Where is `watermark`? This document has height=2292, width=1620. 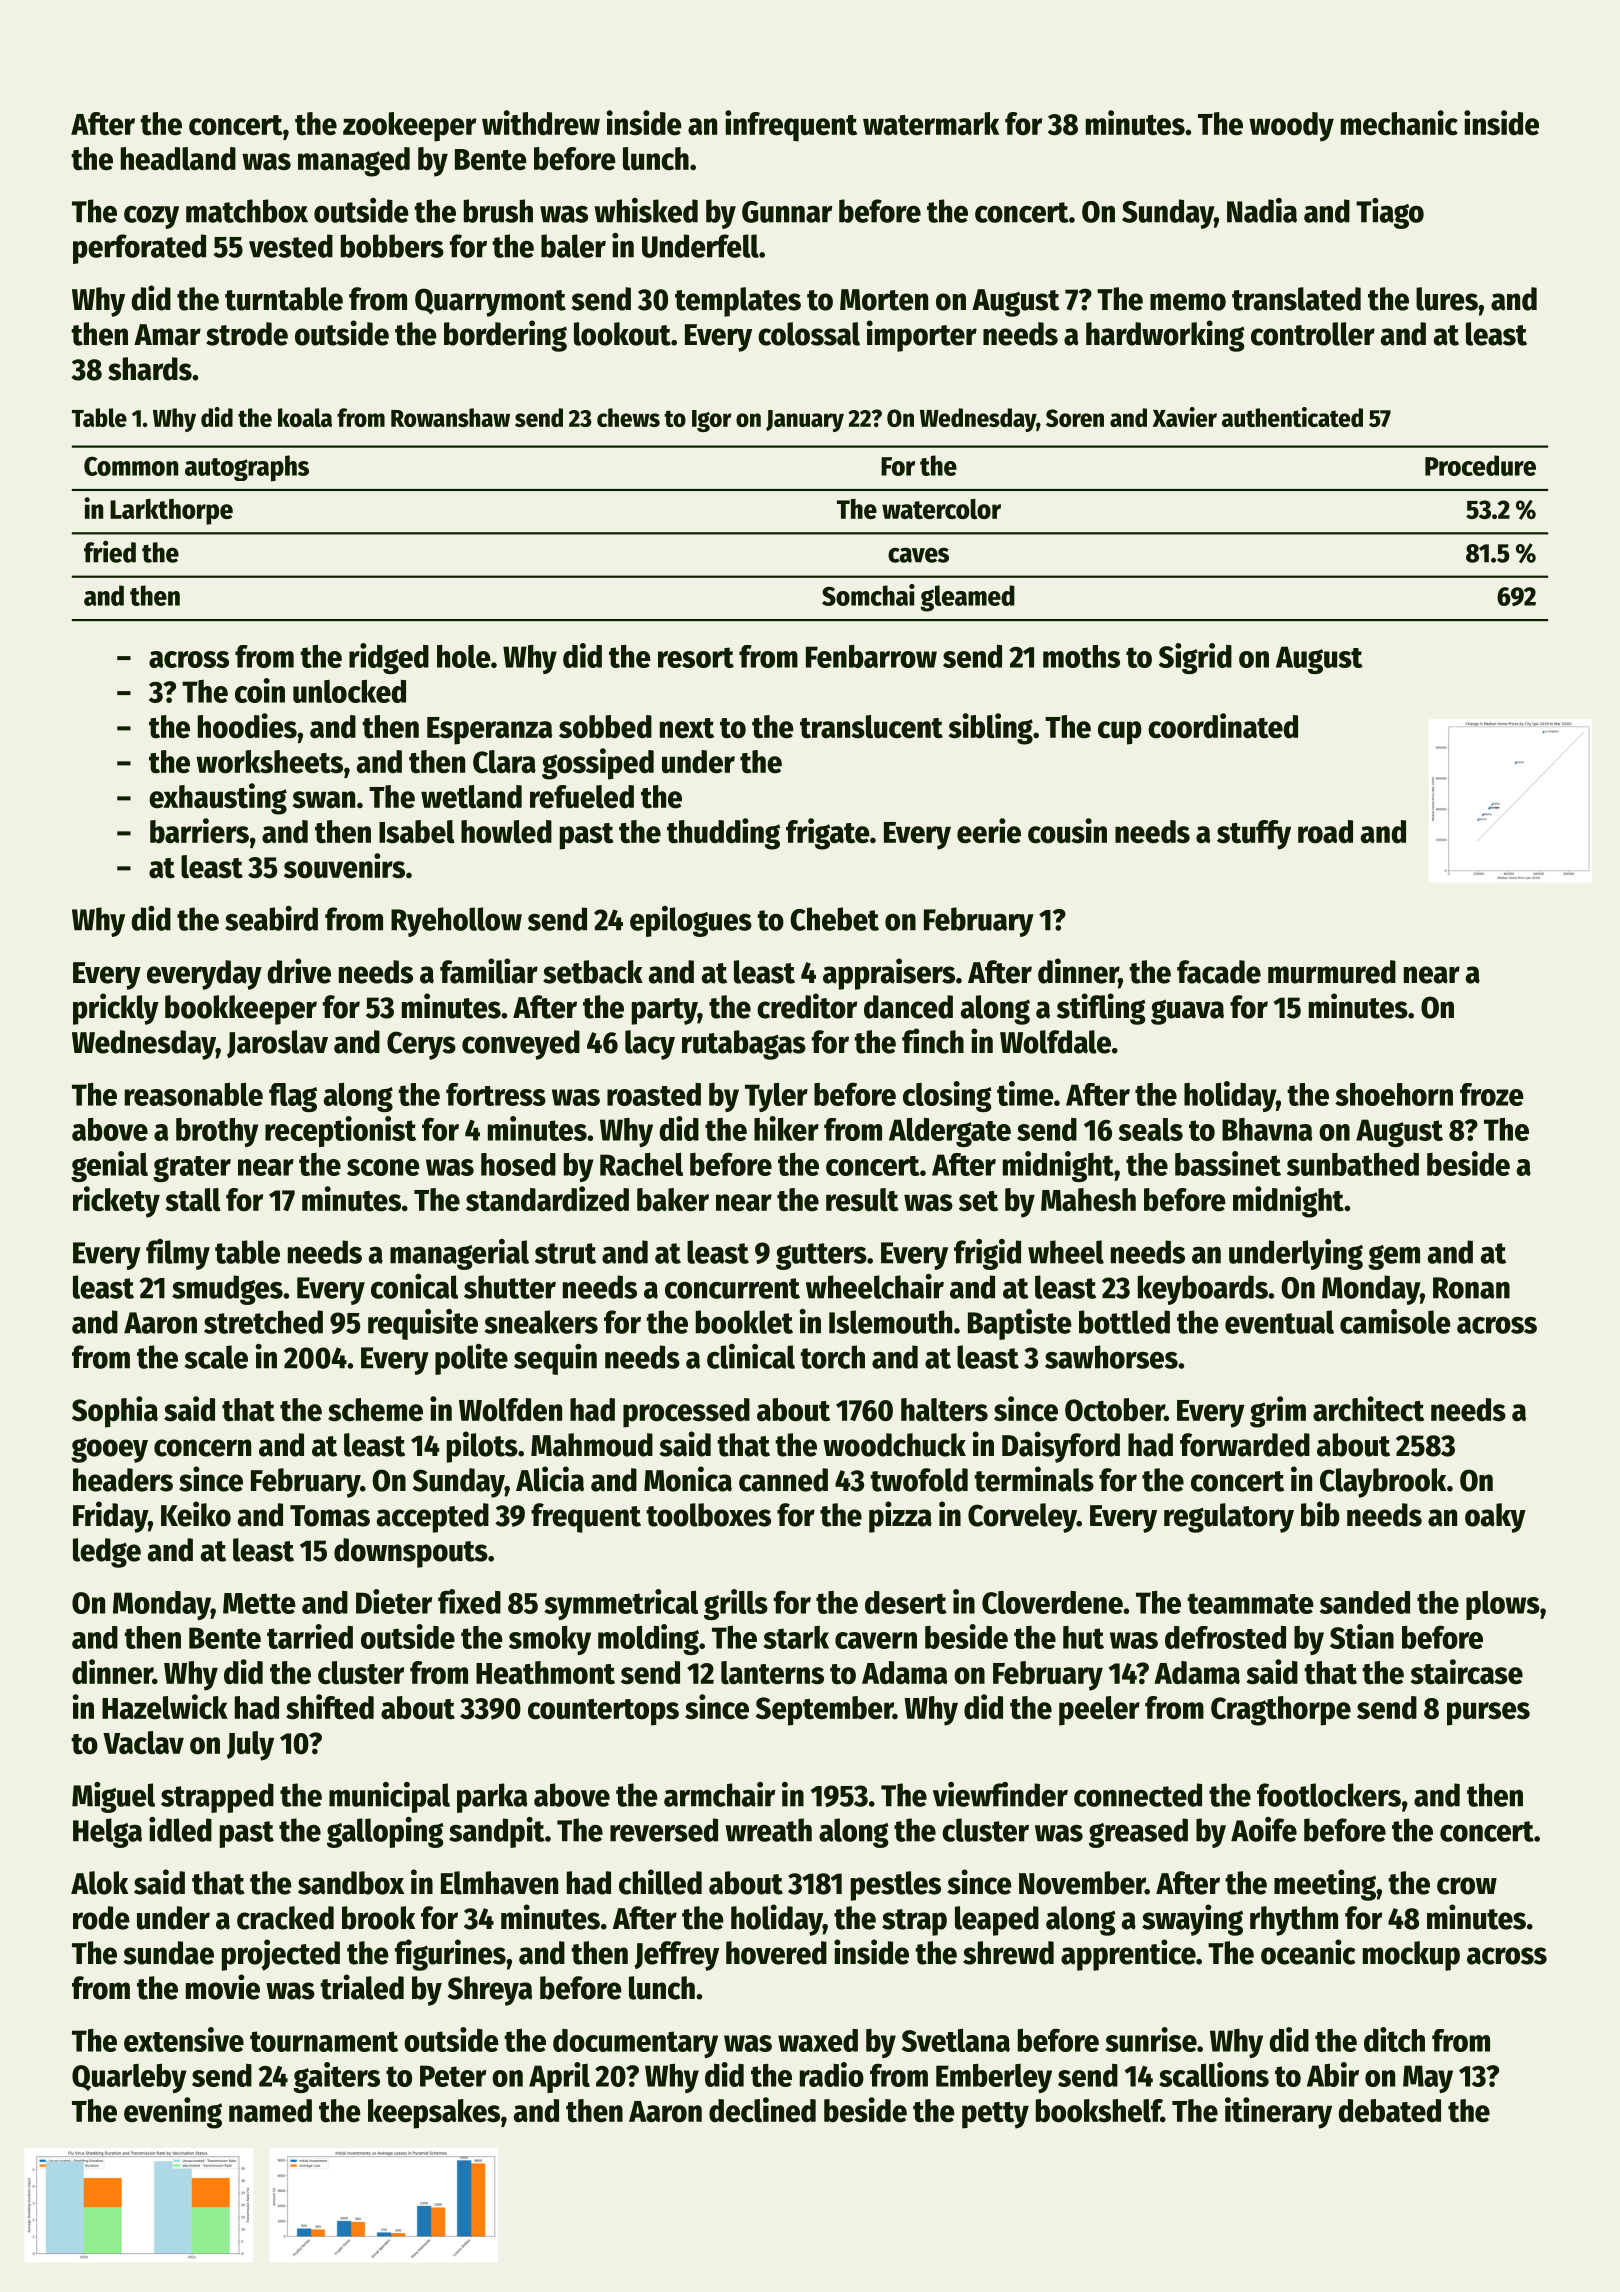 watermark is located at coordinates (931, 124).
